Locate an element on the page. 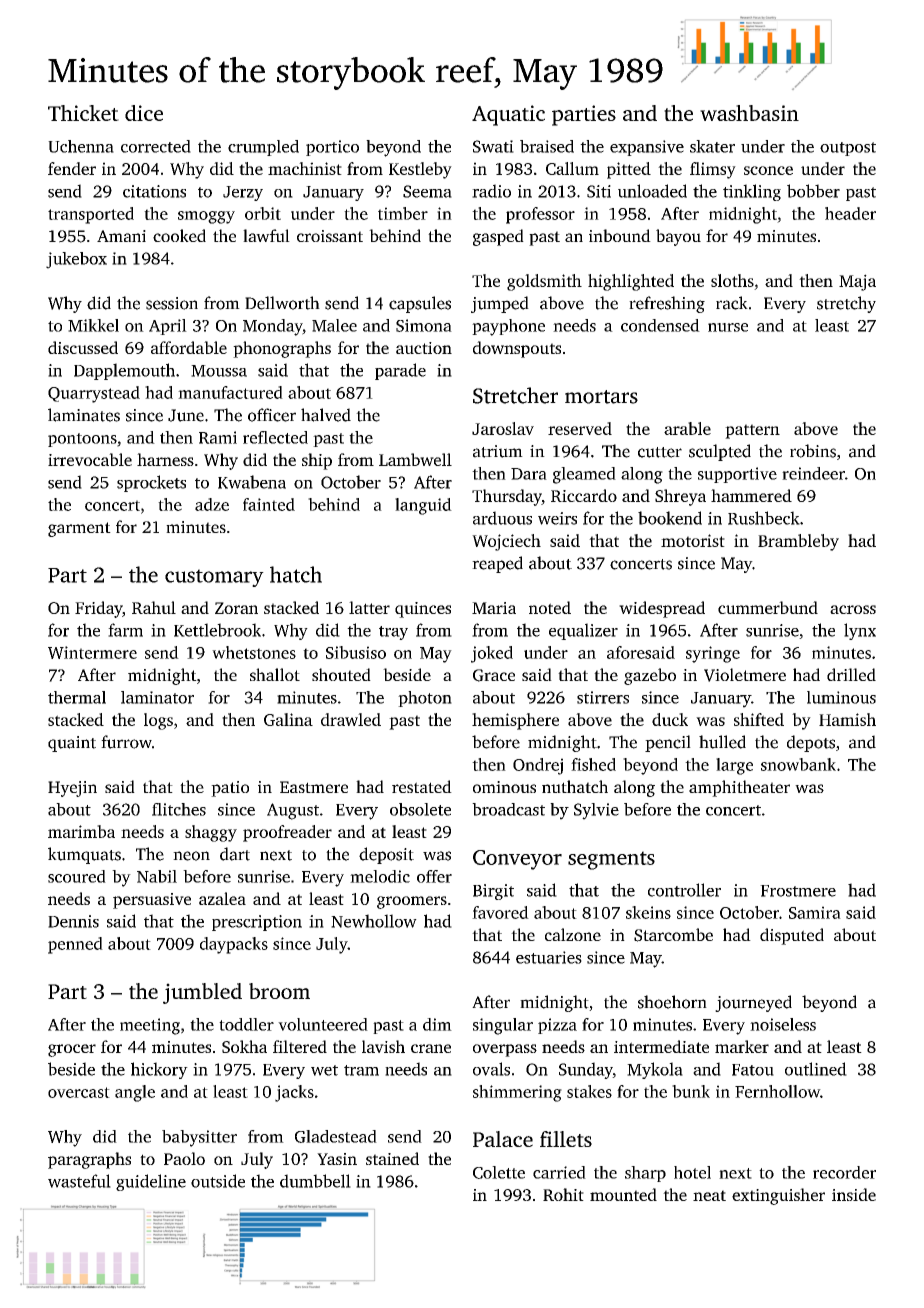 This document has height=1308, width=924. grocer is located at coordinates (72, 1050).
